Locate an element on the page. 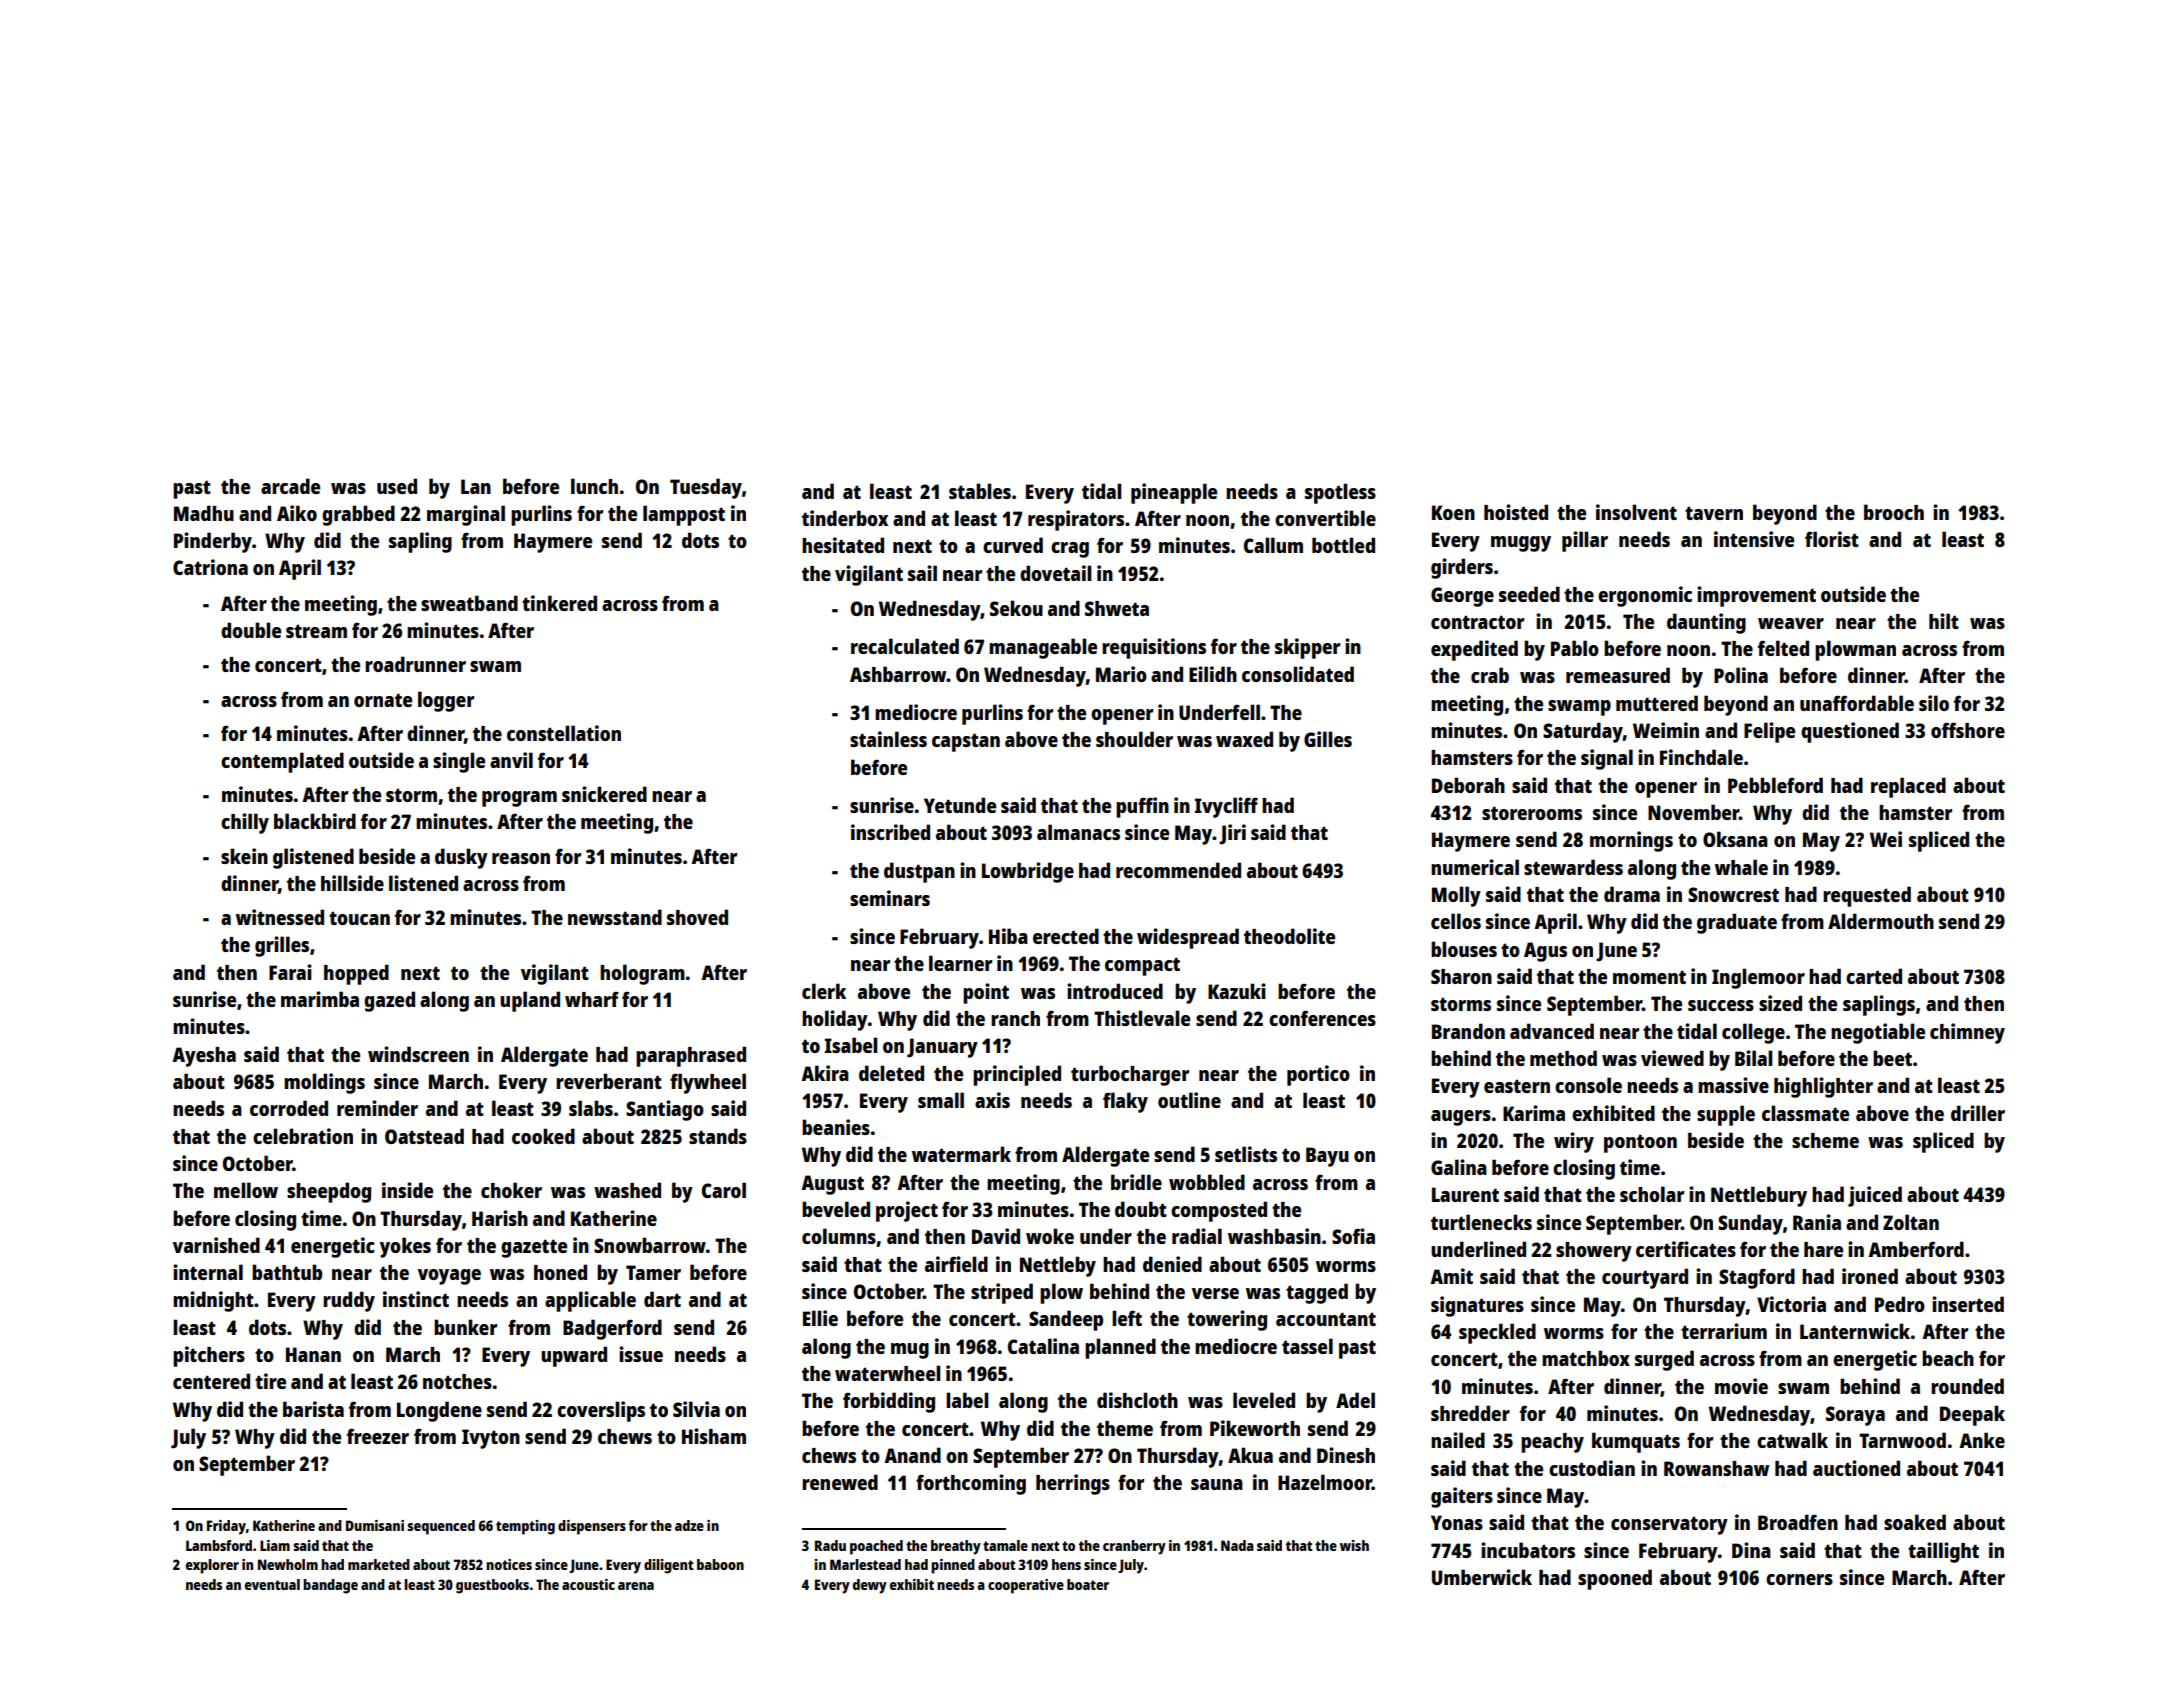  arcade is located at coordinates (290, 486).
